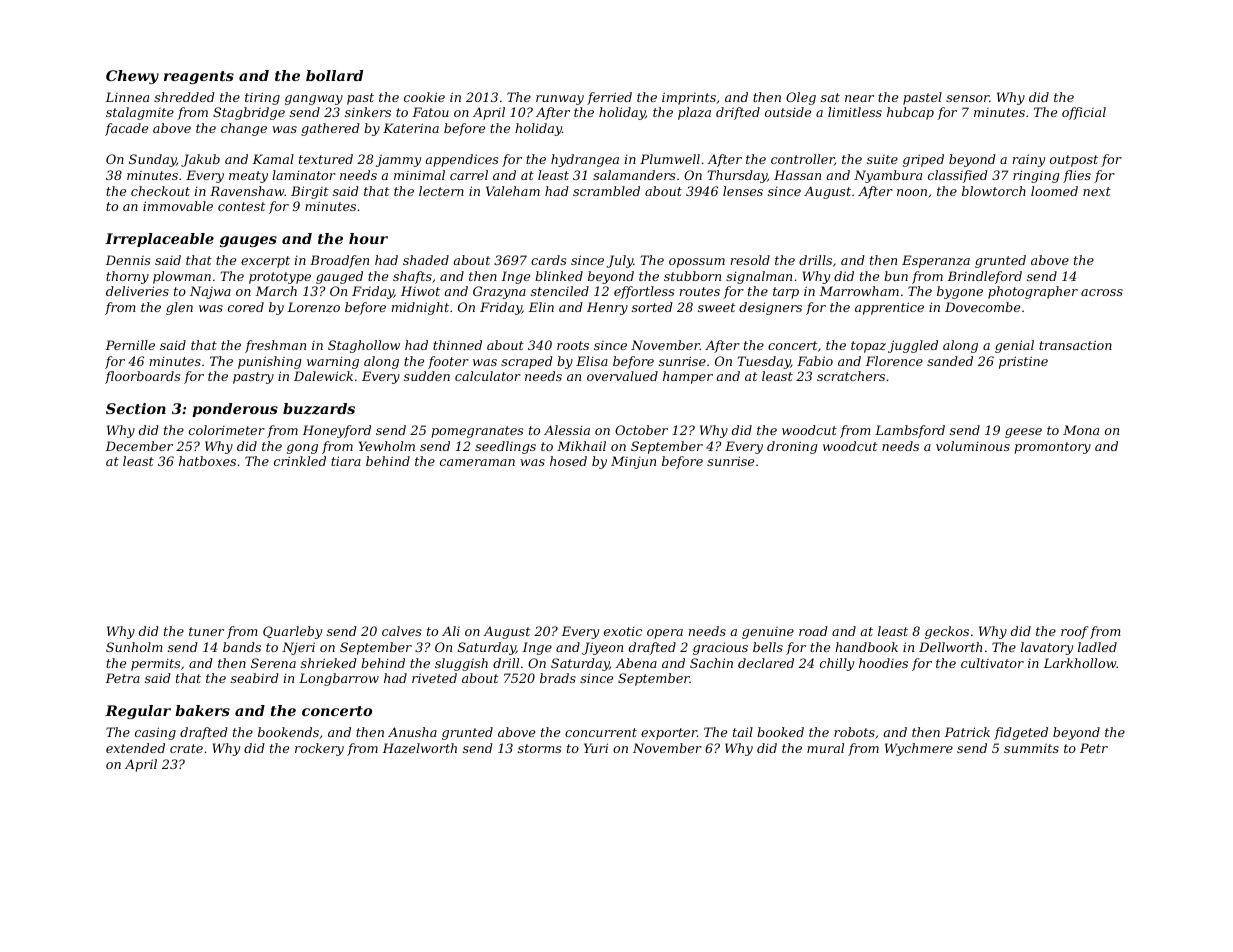 Image resolution: width=1233 pixels, height=952 pixels. What do you see at coordinates (967, 98) in the screenshot?
I see `sensor` at bounding box center [967, 98].
